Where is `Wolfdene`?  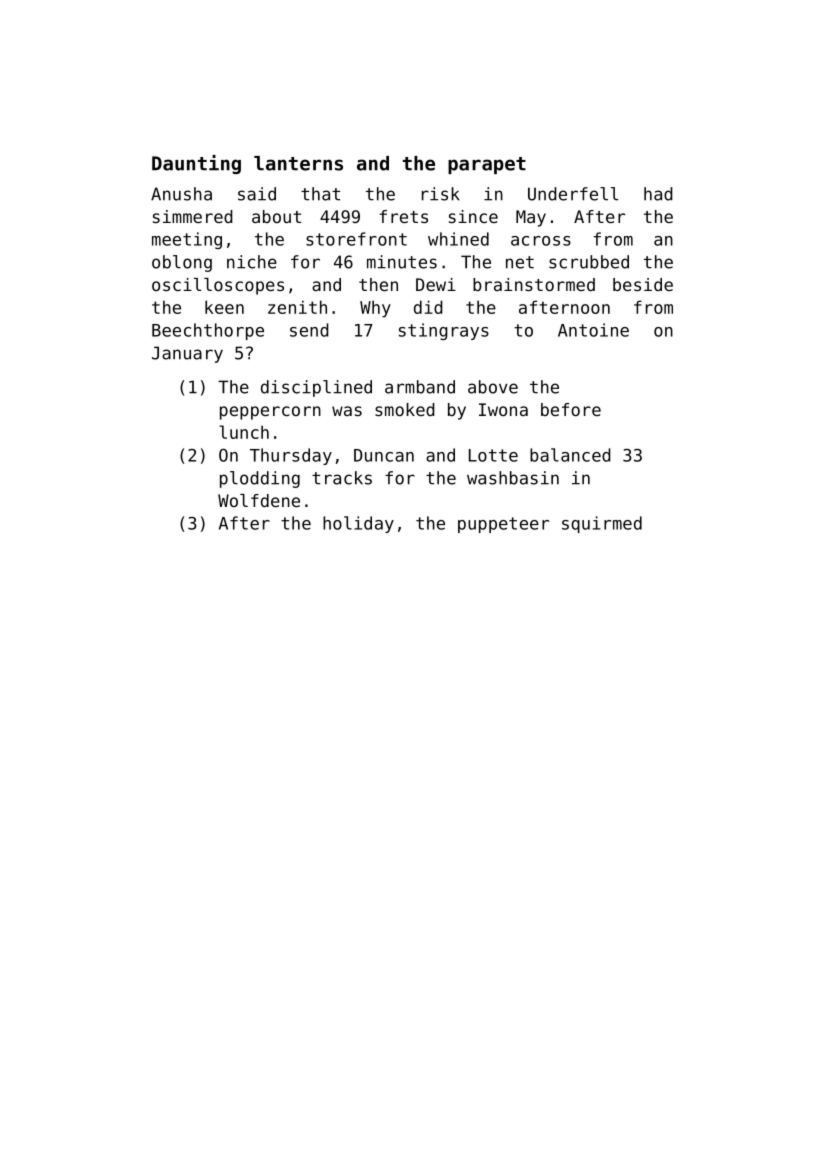
Wolfdene is located at coordinates (259, 500).
